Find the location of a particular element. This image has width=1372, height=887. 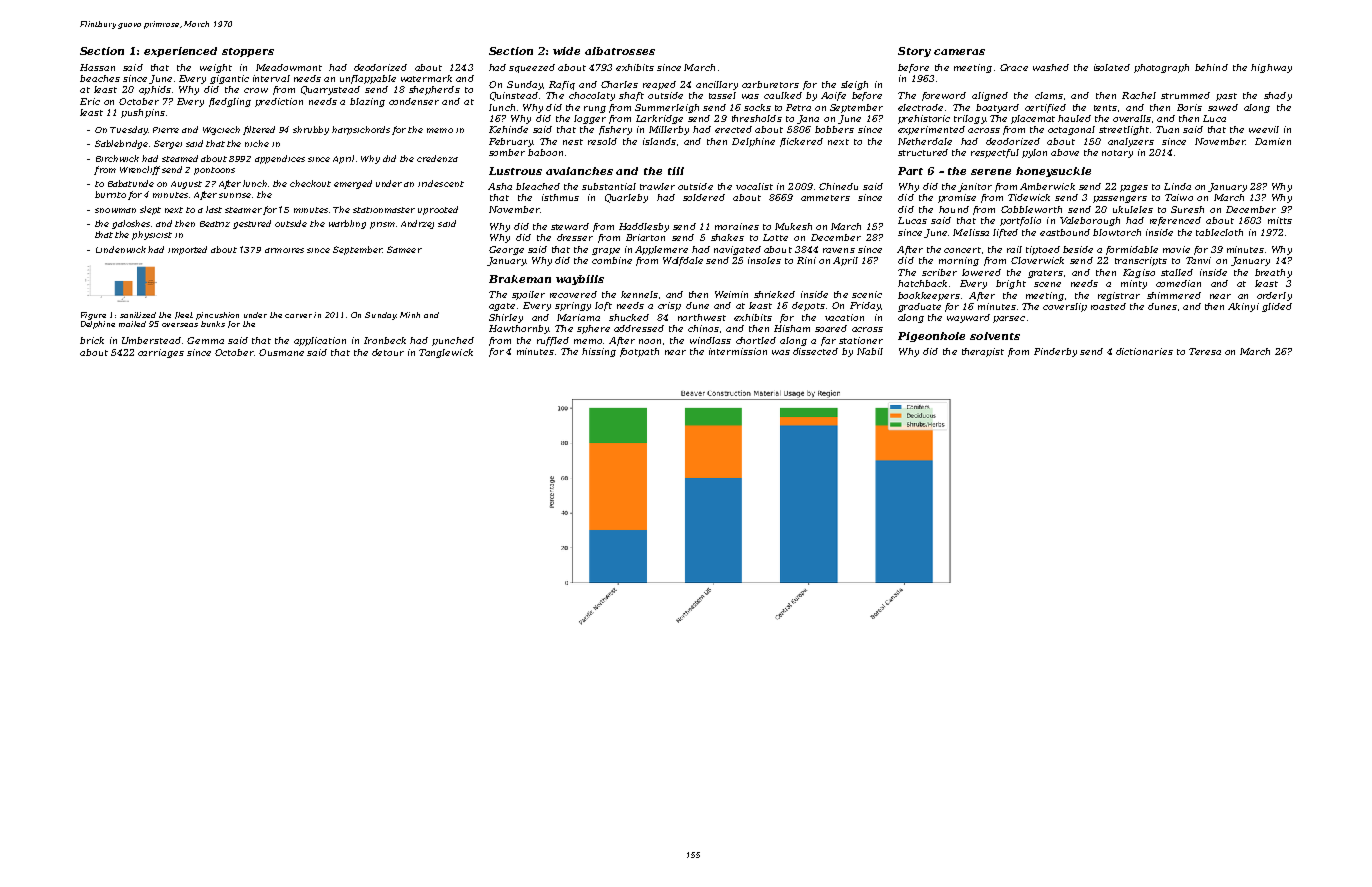

comedian is located at coordinates (1178, 283).
